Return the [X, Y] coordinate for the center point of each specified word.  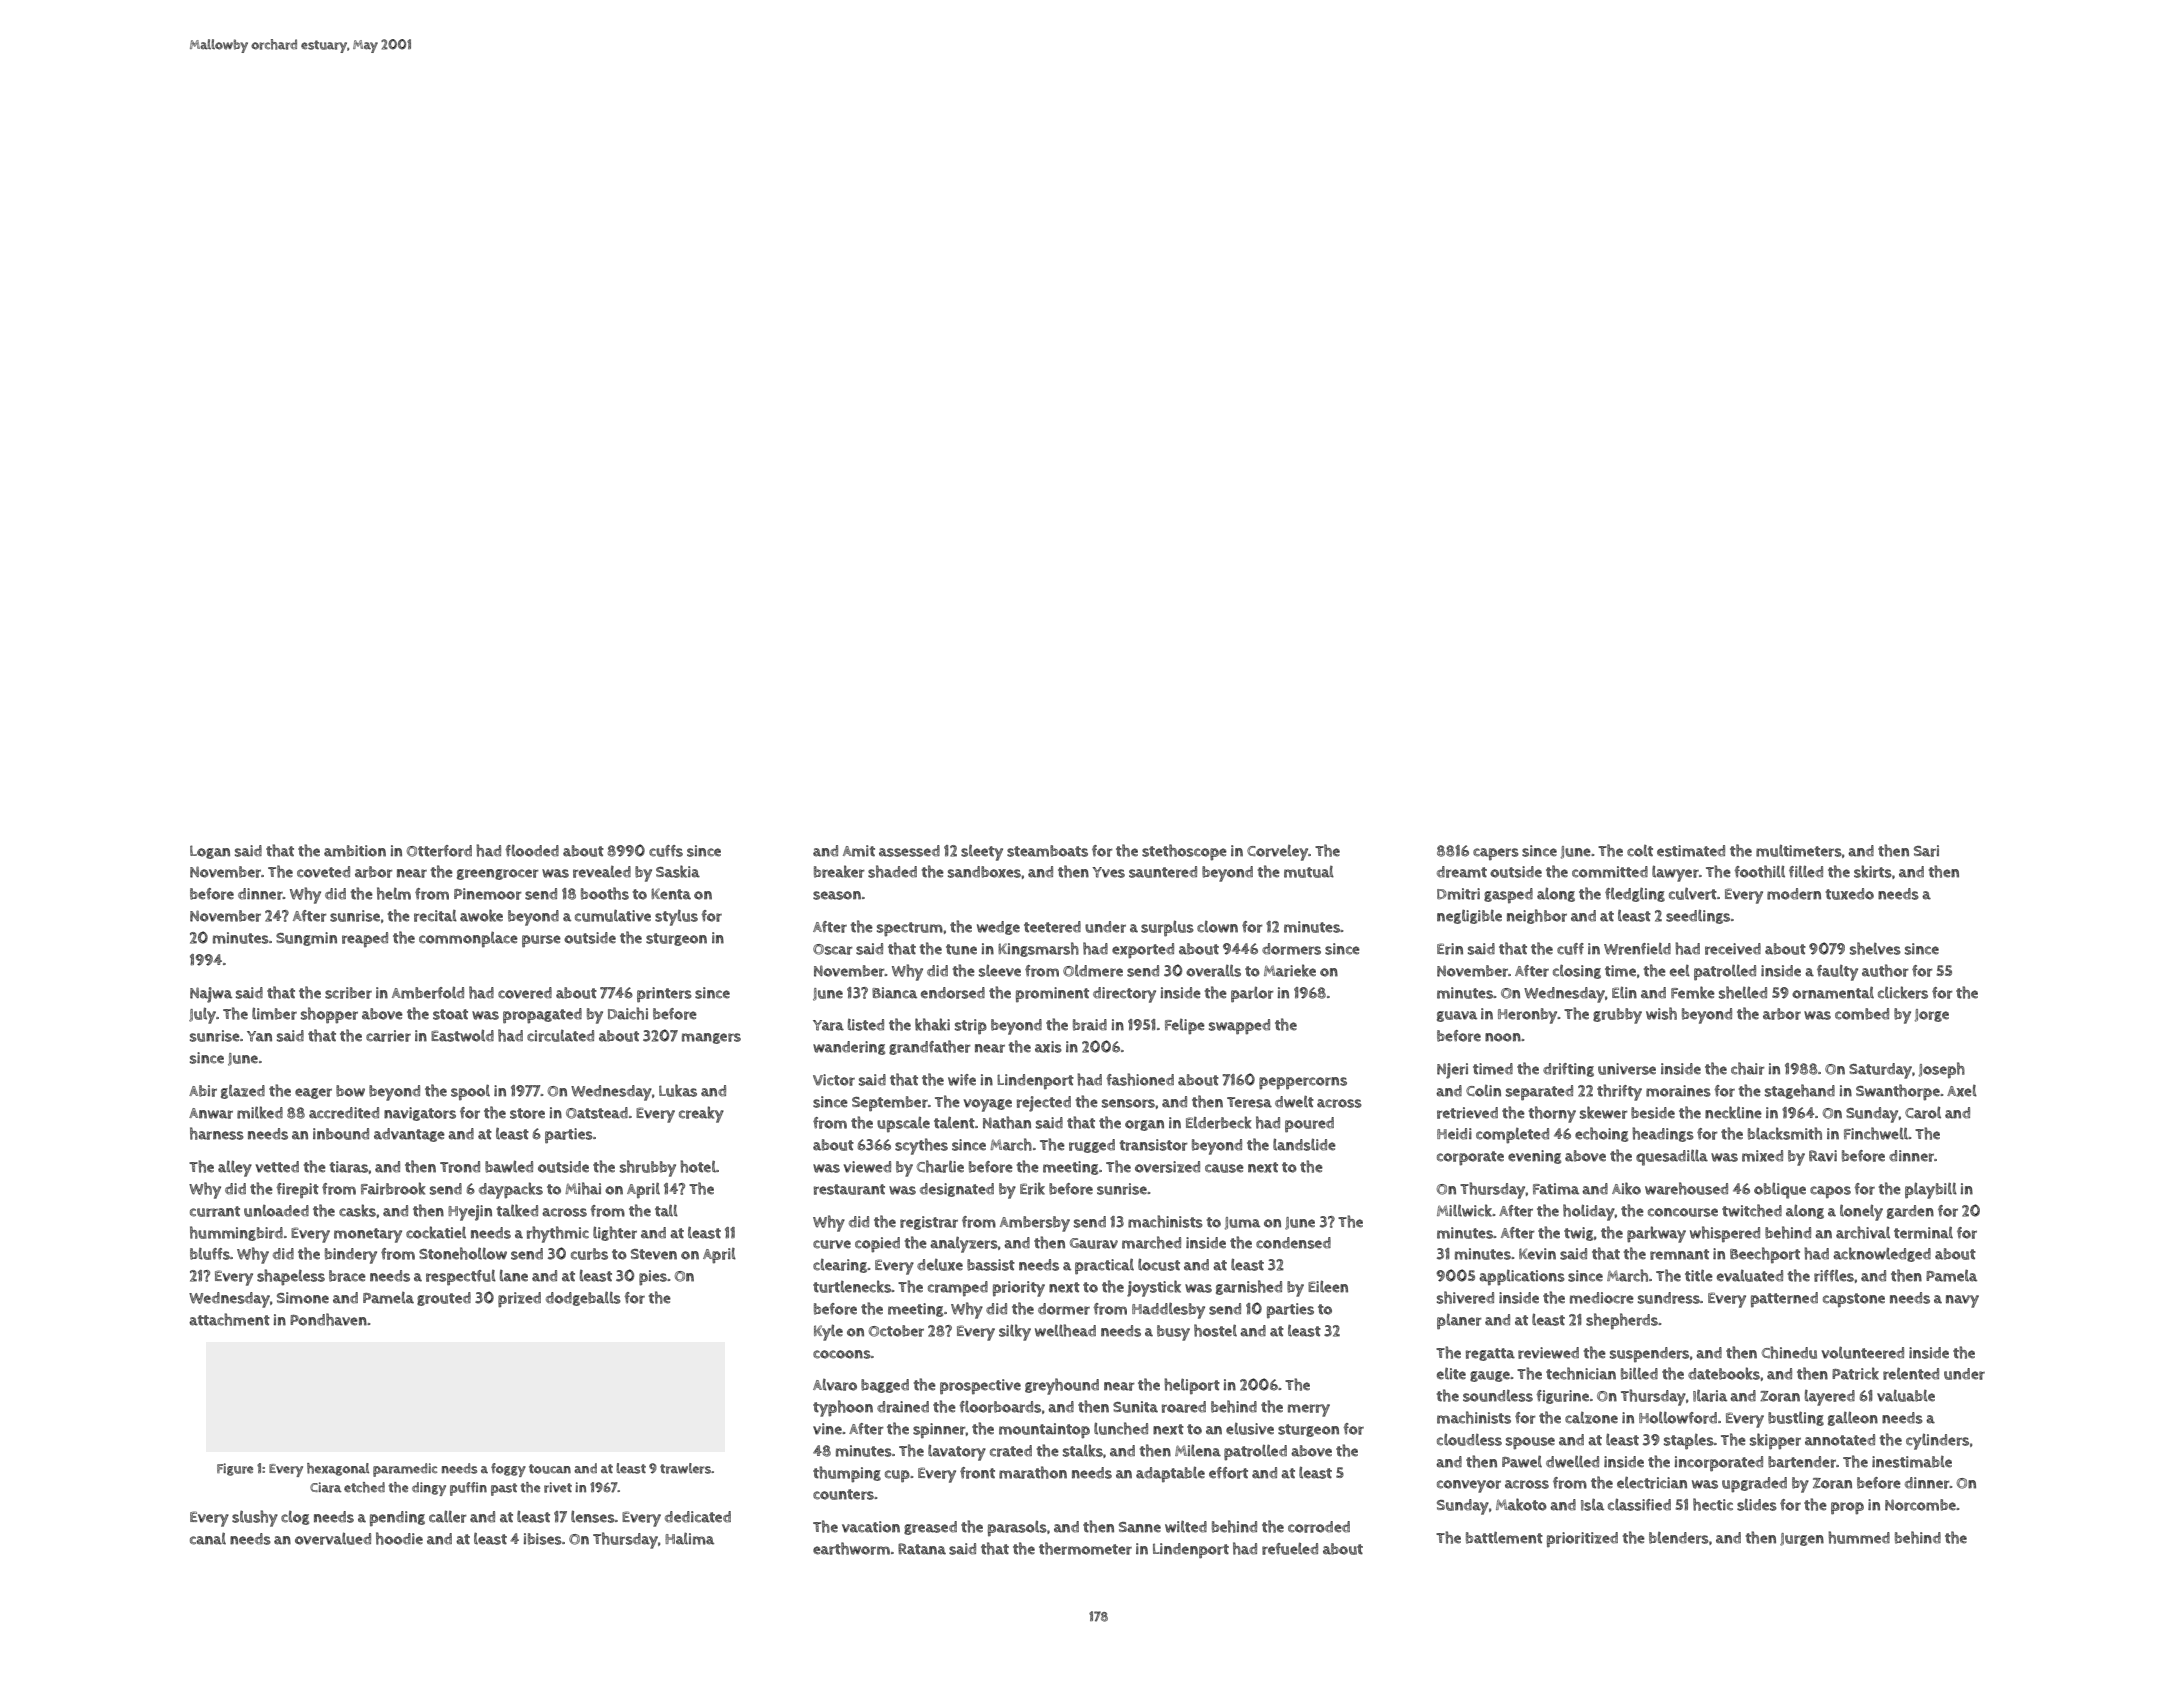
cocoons [842, 1354]
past [504, 1489]
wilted [1186, 1527]
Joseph [1942, 1070]
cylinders [1937, 1441]
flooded [532, 851]
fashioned [1140, 1079]
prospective [980, 1387]
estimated [1691, 851]
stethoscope [1184, 852]
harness [217, 1133]
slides [1757, 1505]
